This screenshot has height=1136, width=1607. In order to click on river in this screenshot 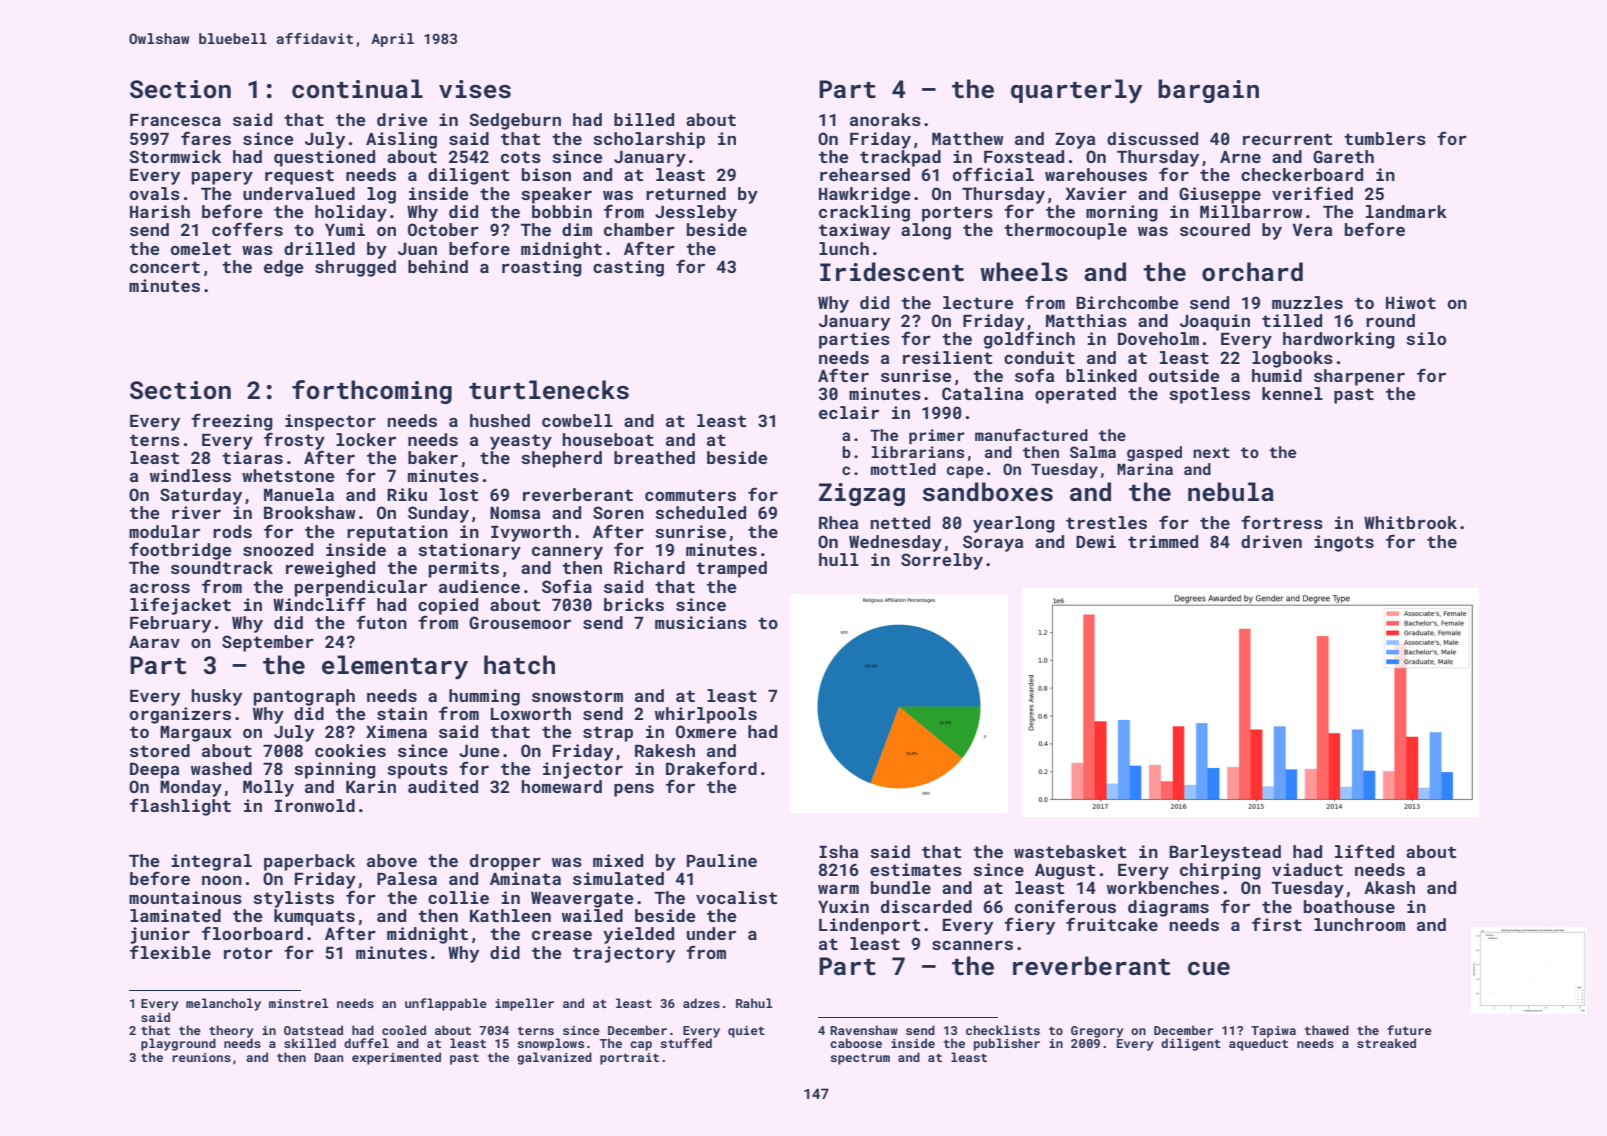, I will do `click(196, 512)`.
